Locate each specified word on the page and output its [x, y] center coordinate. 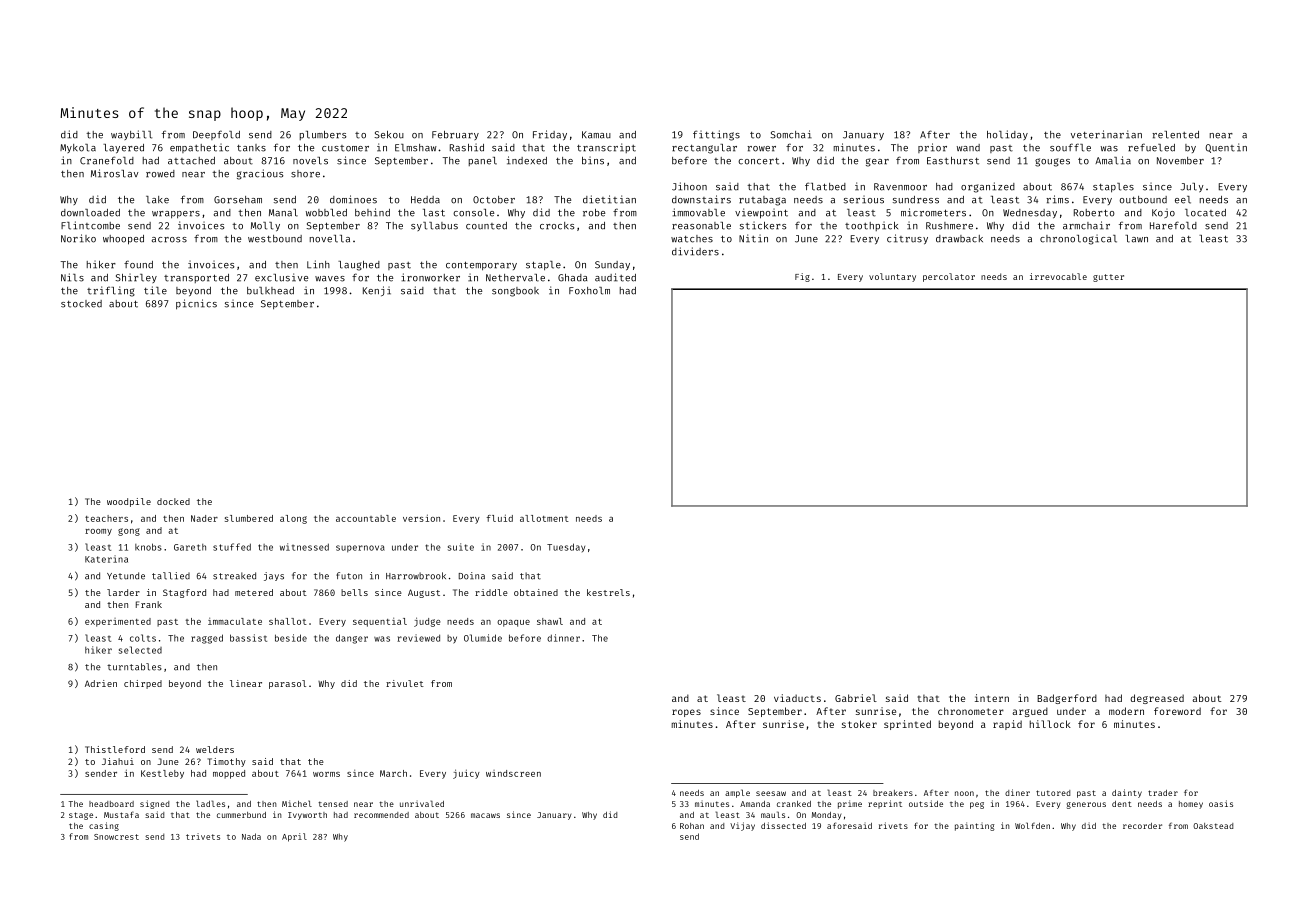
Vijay [742, 826]
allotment [544, 518]
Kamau [596, 135]
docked [173, 501]
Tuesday [566, 547]
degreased [1157, 699]
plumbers [323, 135]
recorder [1142, 826]
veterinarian [1106, 134]
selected [140, 650]
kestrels [608, 592]
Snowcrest [116, 837]
